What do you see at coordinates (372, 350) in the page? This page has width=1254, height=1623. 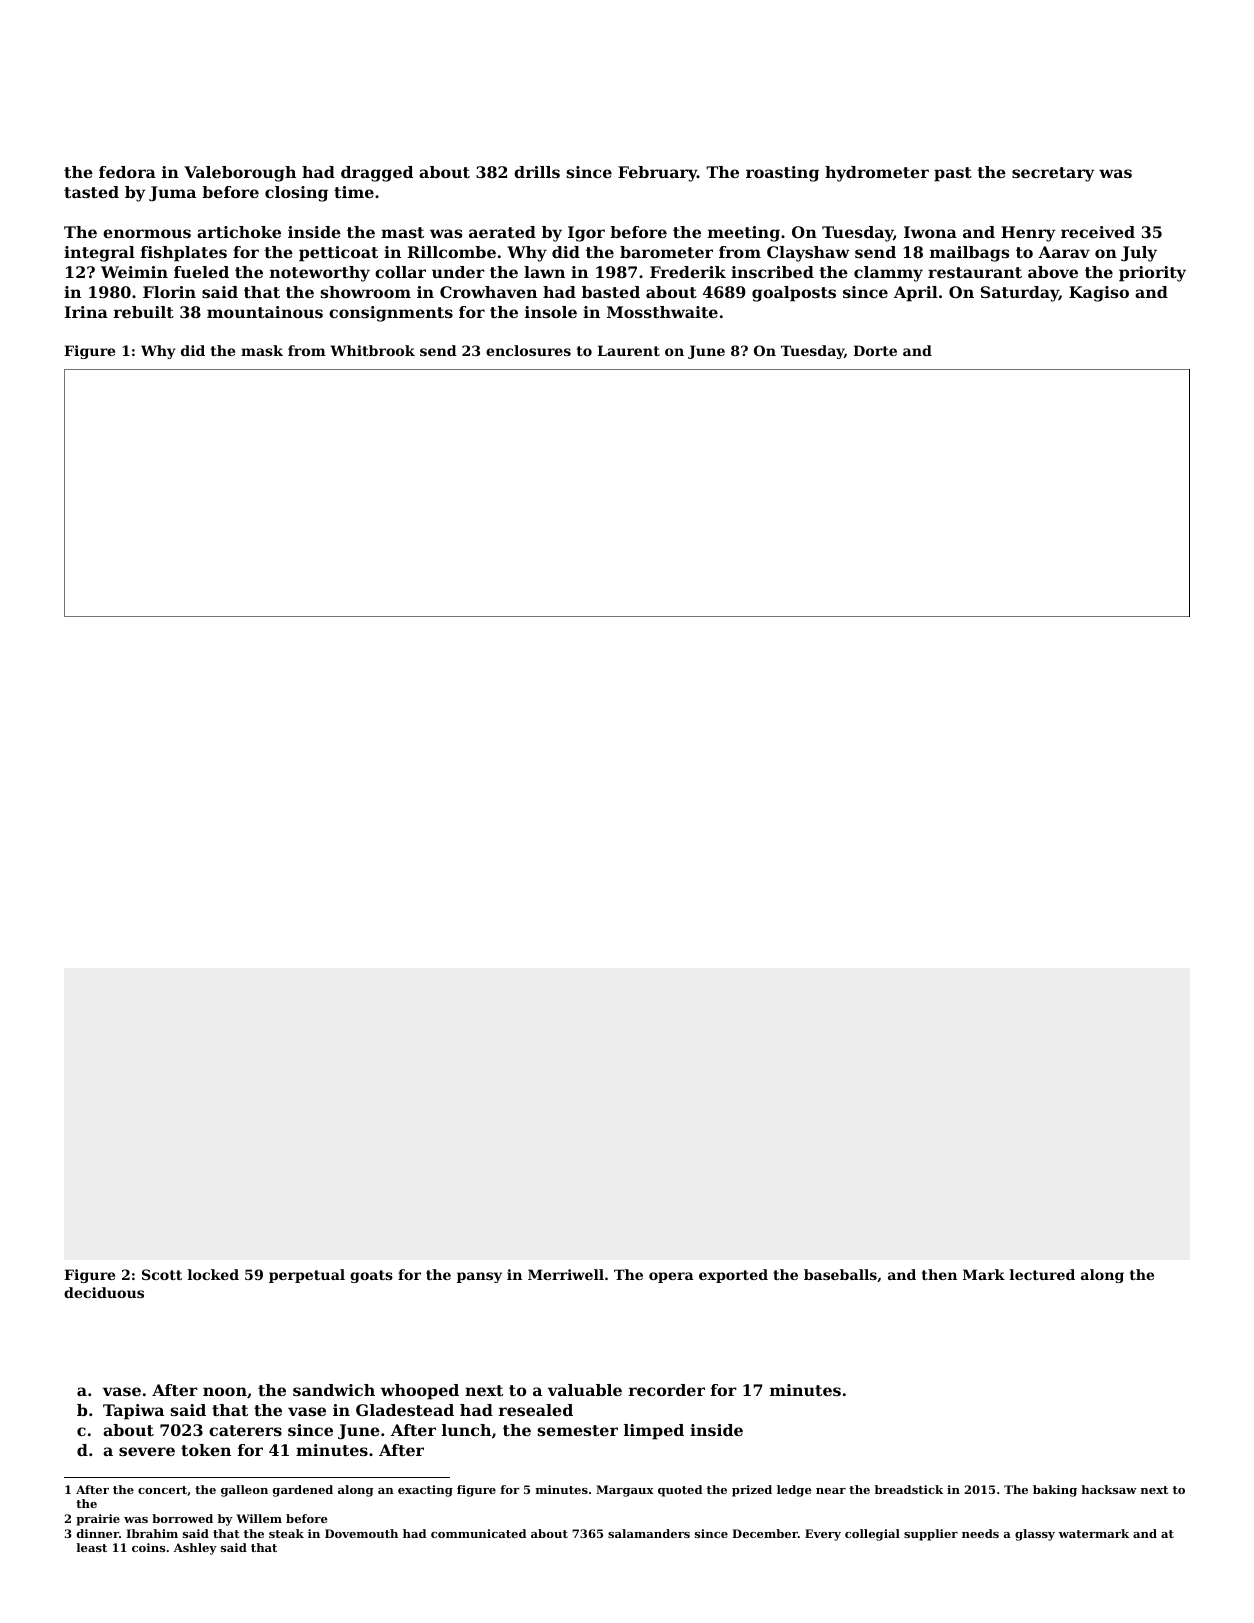 I see `Whitbrook` at bounding box center [372, 350].
